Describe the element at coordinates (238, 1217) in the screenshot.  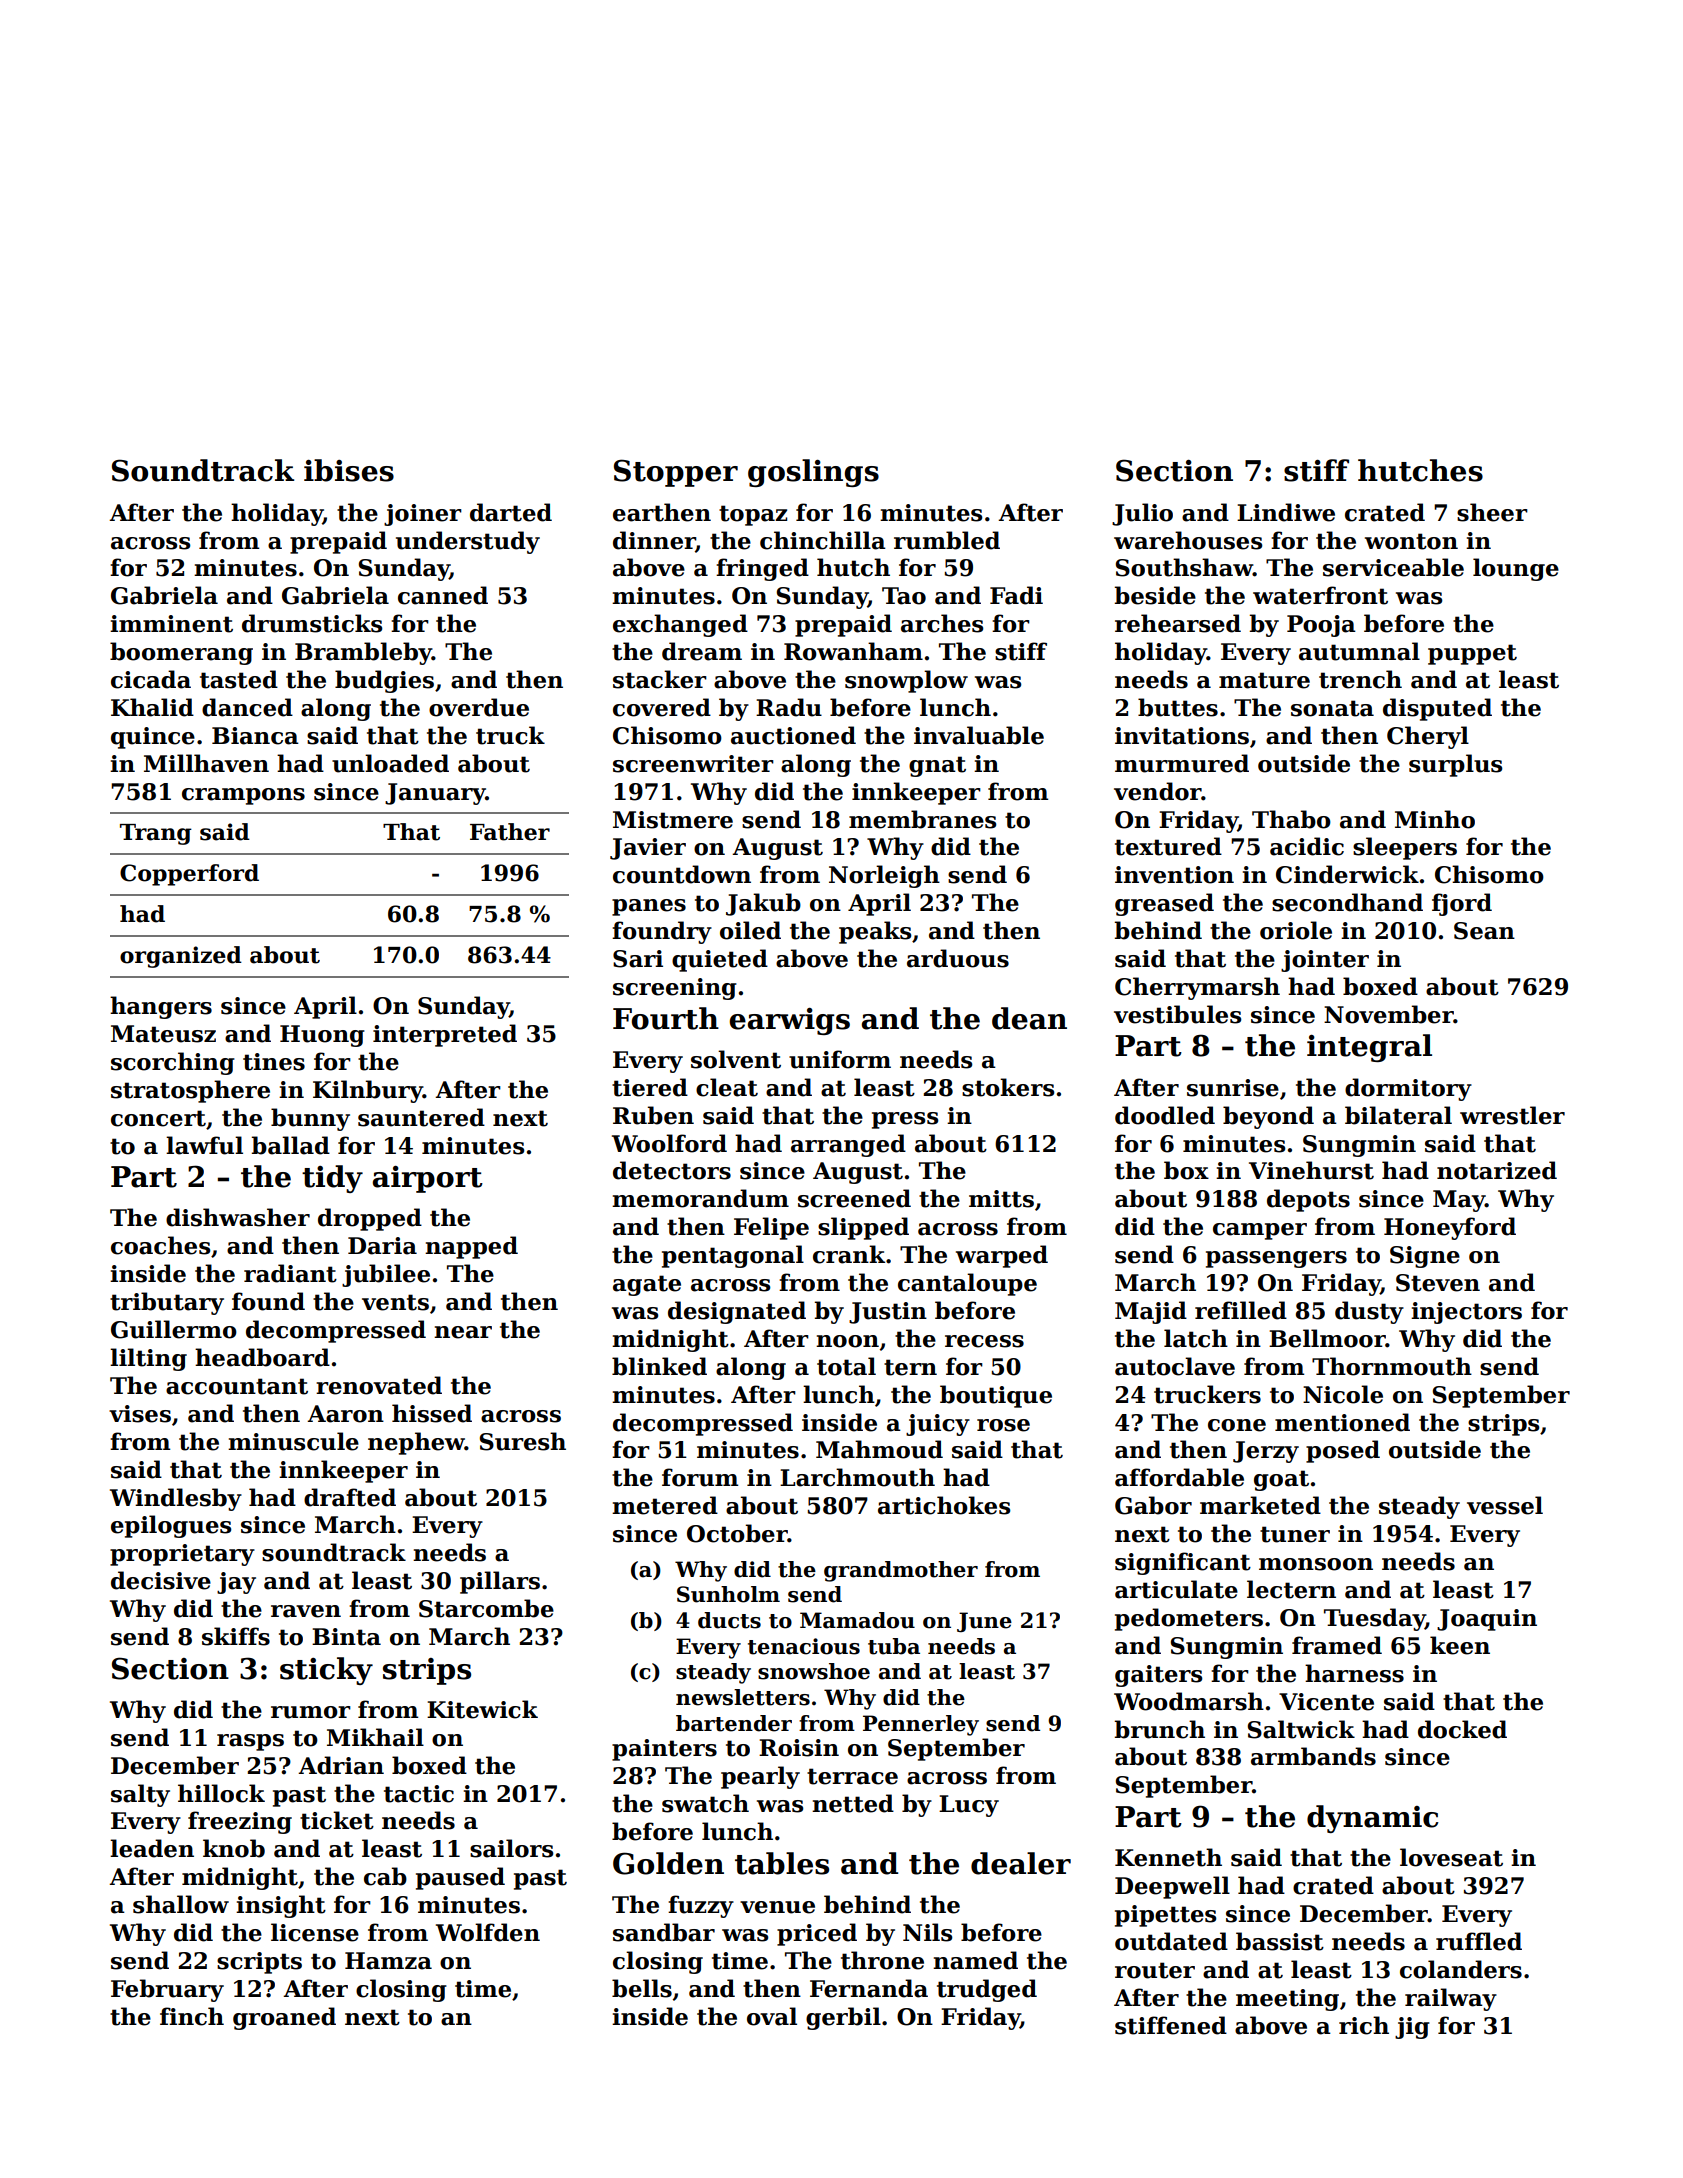
I see `dishwasher` at that location.
